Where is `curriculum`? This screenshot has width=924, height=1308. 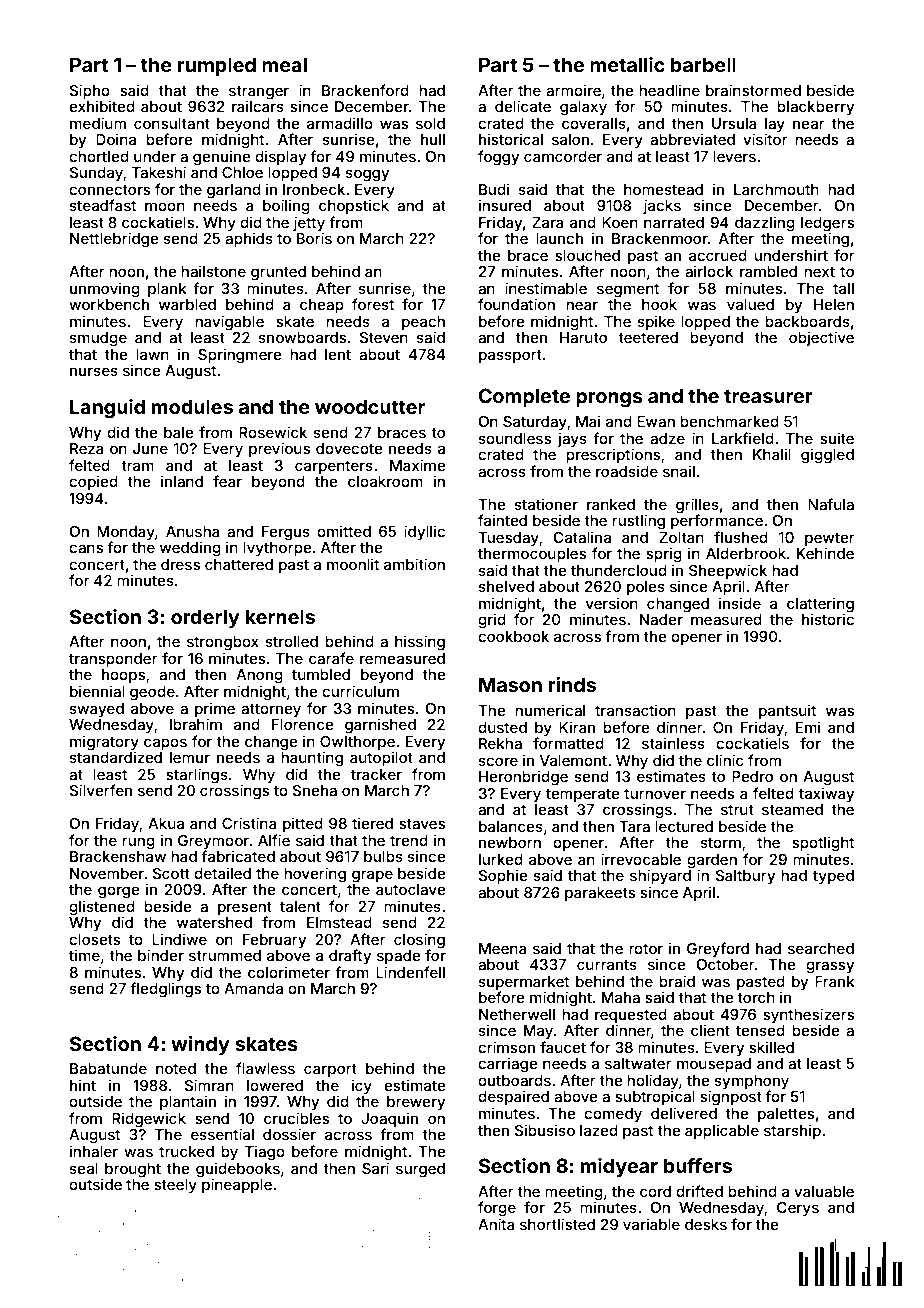 curriculum is located at coordinates (360, 691).
